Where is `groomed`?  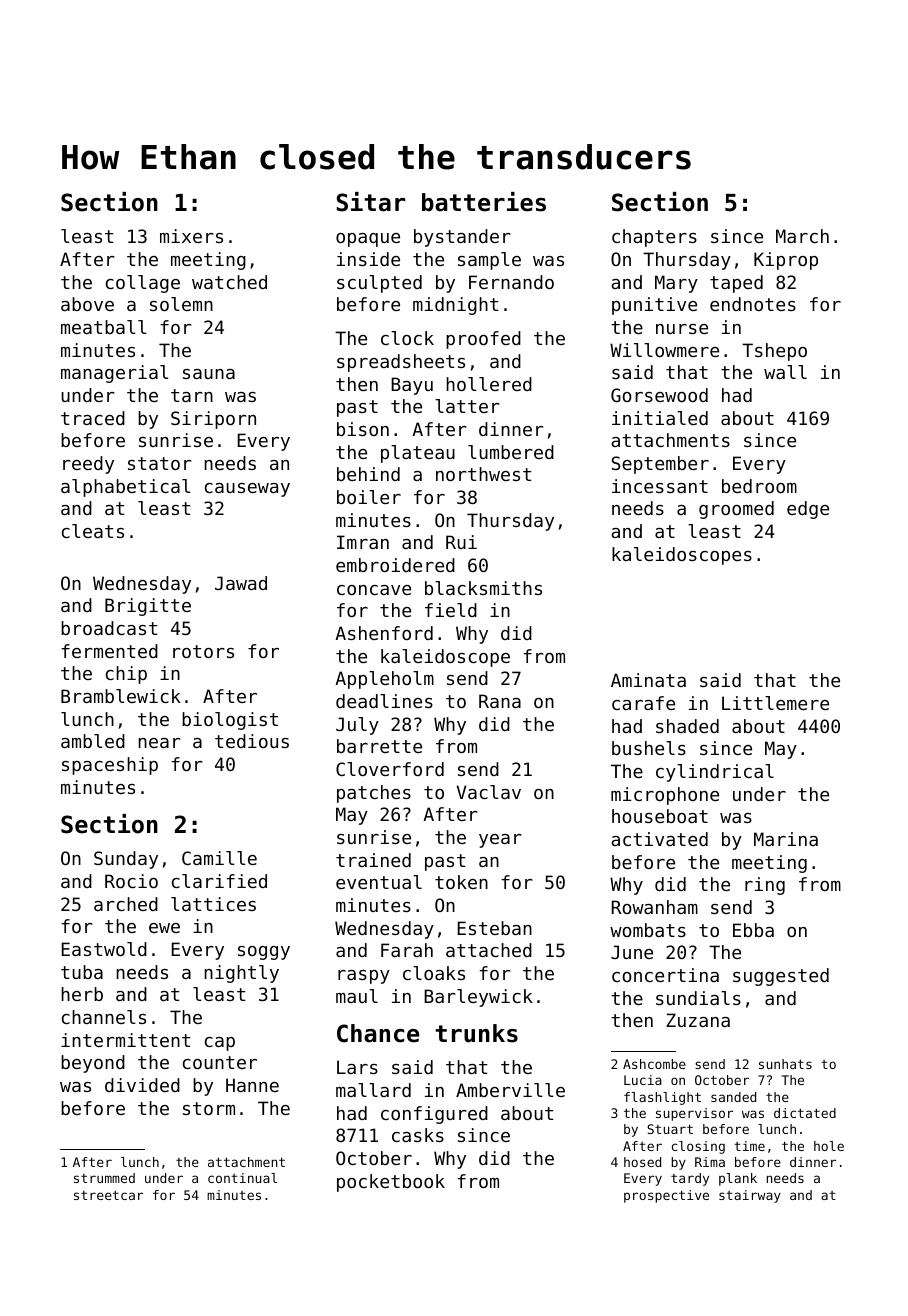 groomed is located at coordinates (736, 510).
